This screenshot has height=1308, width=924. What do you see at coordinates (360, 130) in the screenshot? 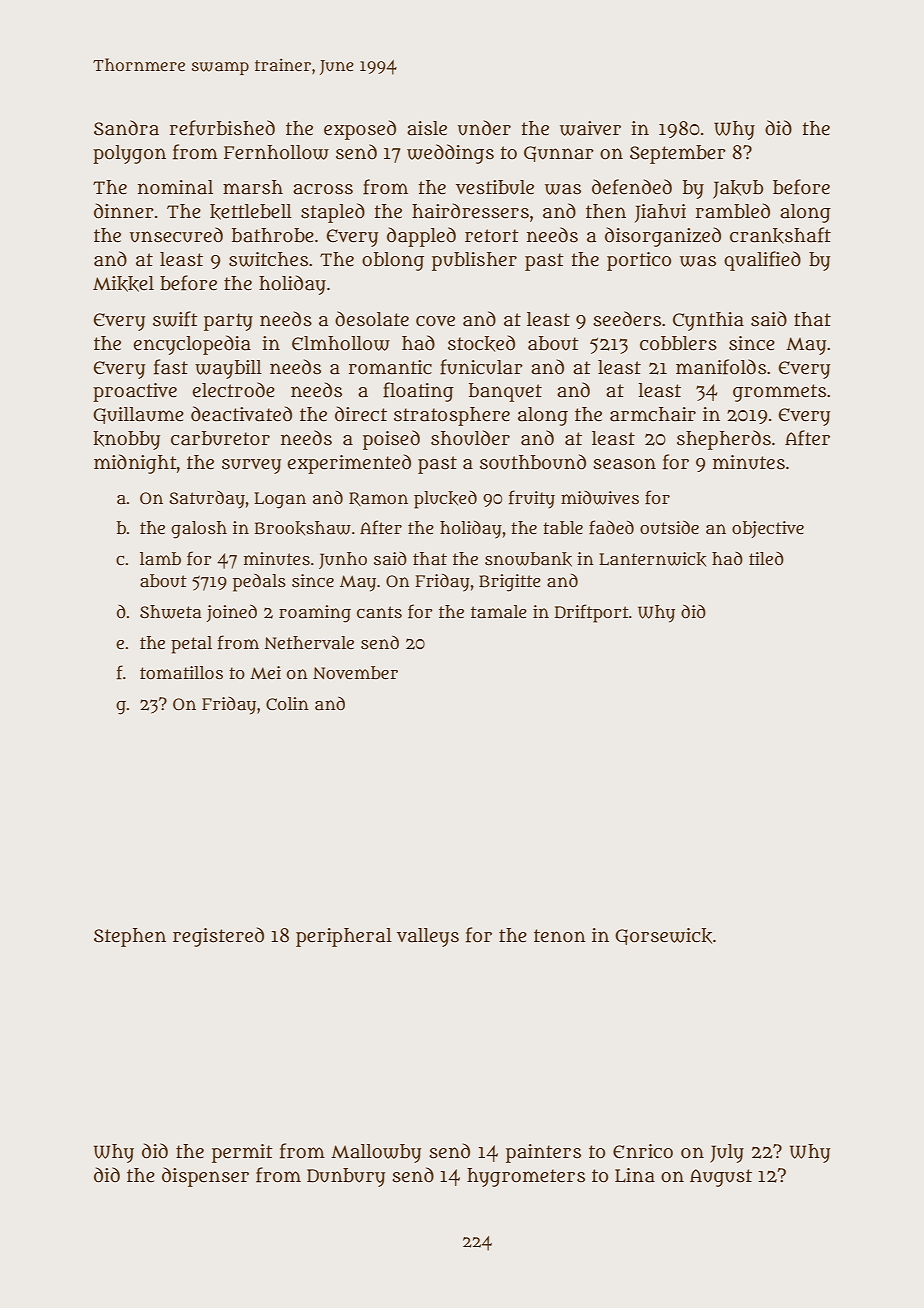
I see `exposed` at bounding box center [360, 130].
